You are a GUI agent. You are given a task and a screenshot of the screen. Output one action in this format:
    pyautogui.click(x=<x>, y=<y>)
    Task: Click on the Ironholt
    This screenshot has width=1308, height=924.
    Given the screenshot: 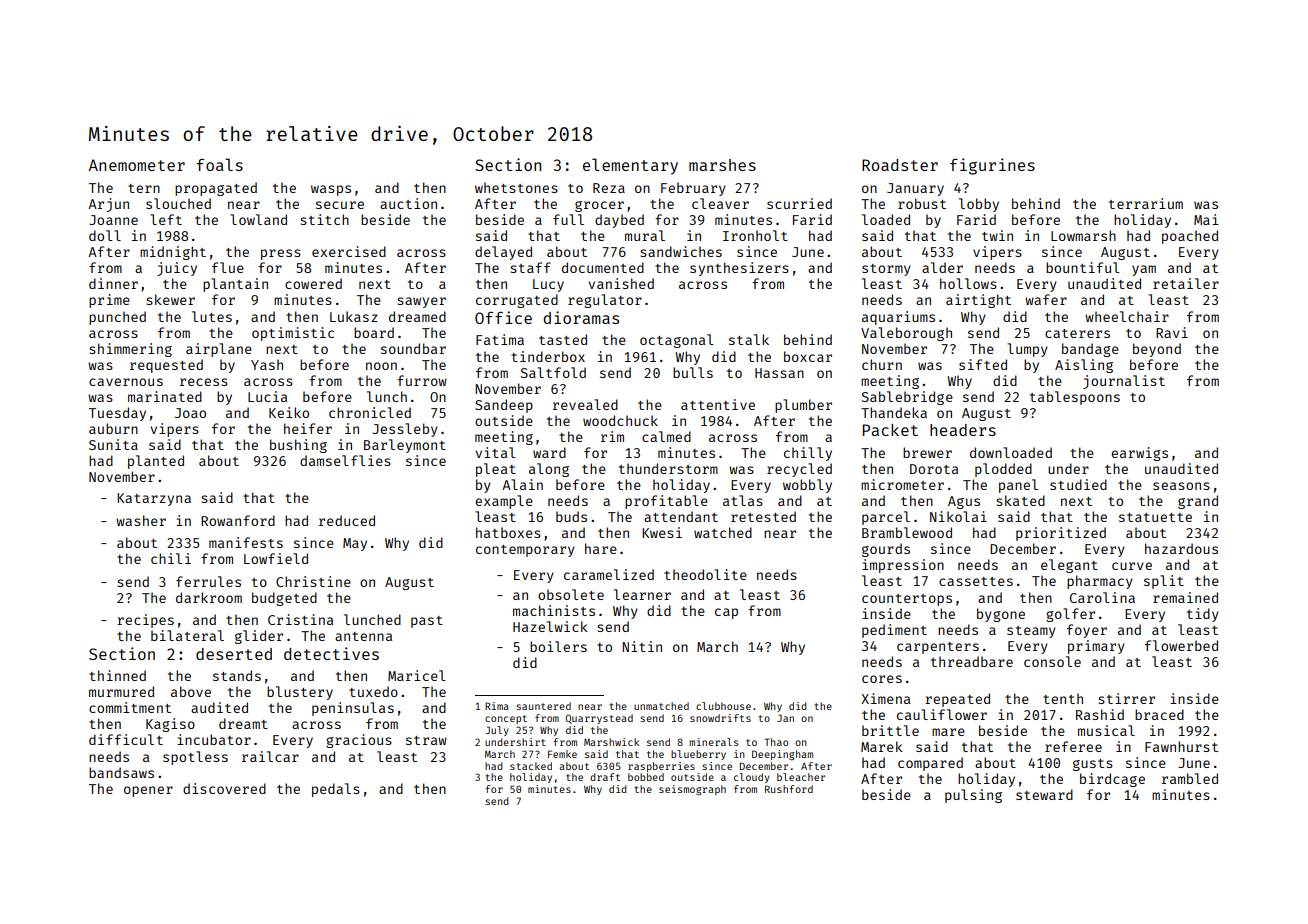 What is the action you would take?
    pyautogui.click(x=755, y=235)
